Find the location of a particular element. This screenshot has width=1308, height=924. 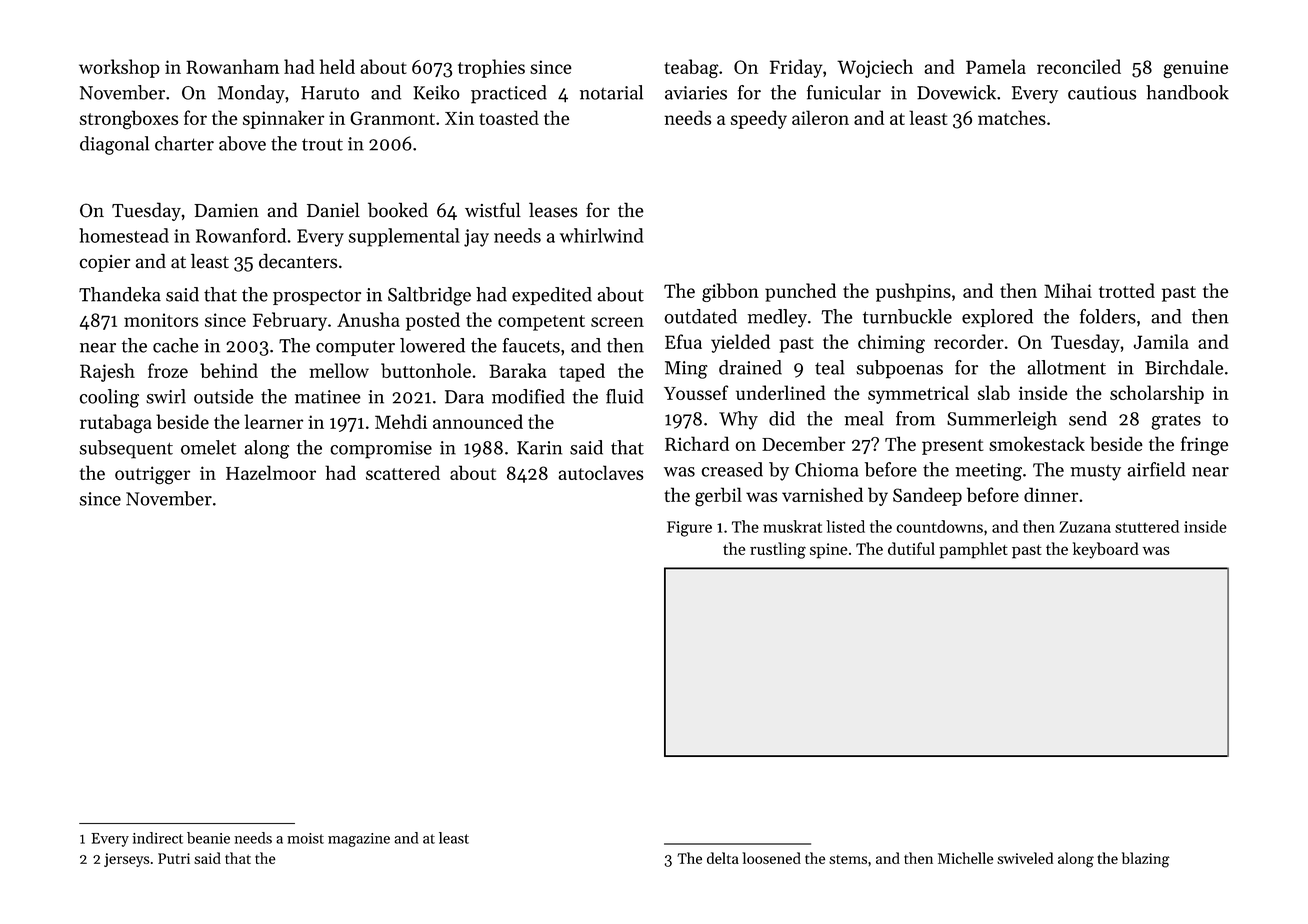

held is located at coordinates (337, 66).
